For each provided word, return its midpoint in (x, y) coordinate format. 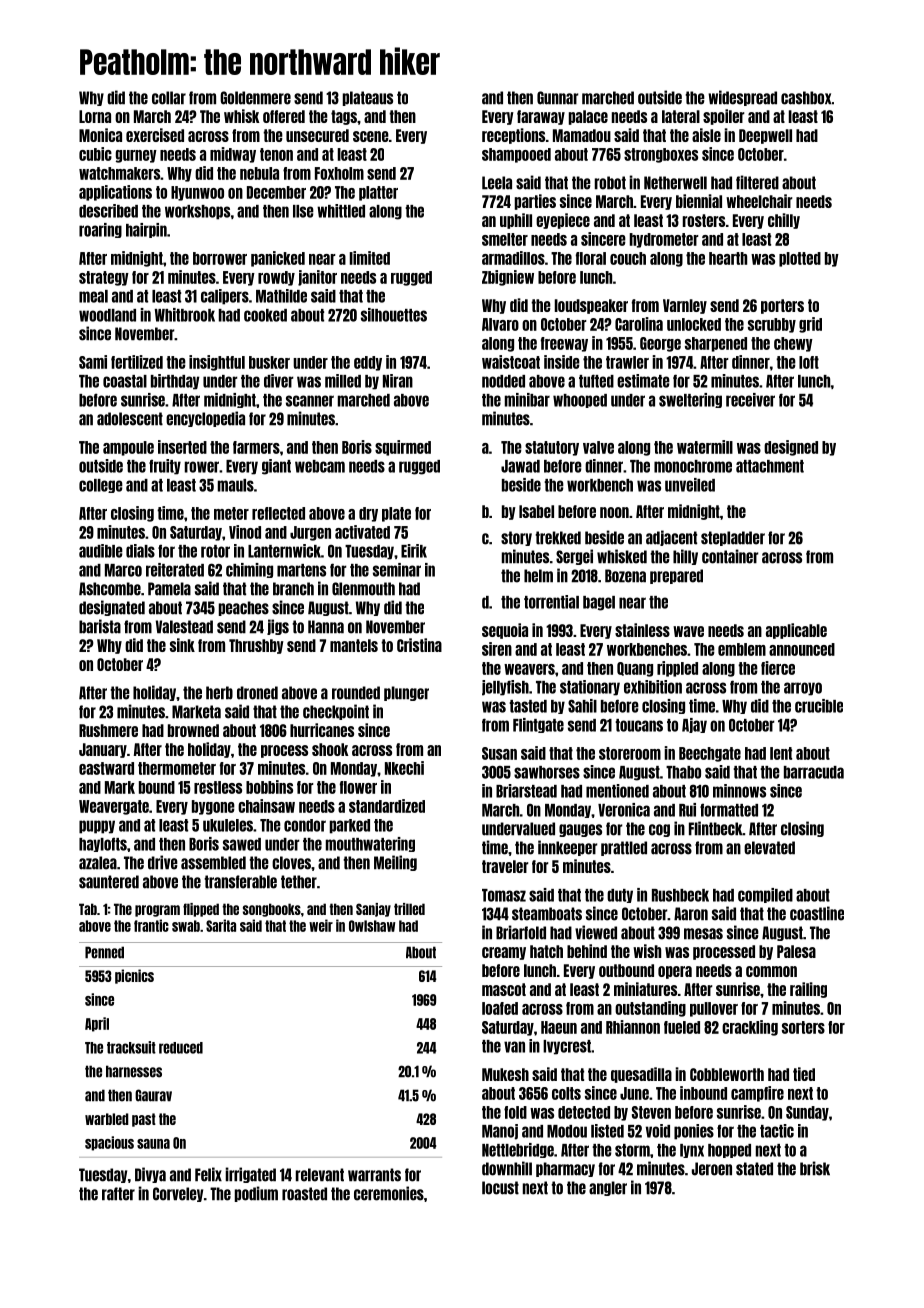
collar (169, 98)
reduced (181, 1048)
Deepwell (765, 136)
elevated (769, 848)
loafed (500, 1008)
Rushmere (108, 730)
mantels (354, 645)
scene (371, 136)
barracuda (814, 772)
